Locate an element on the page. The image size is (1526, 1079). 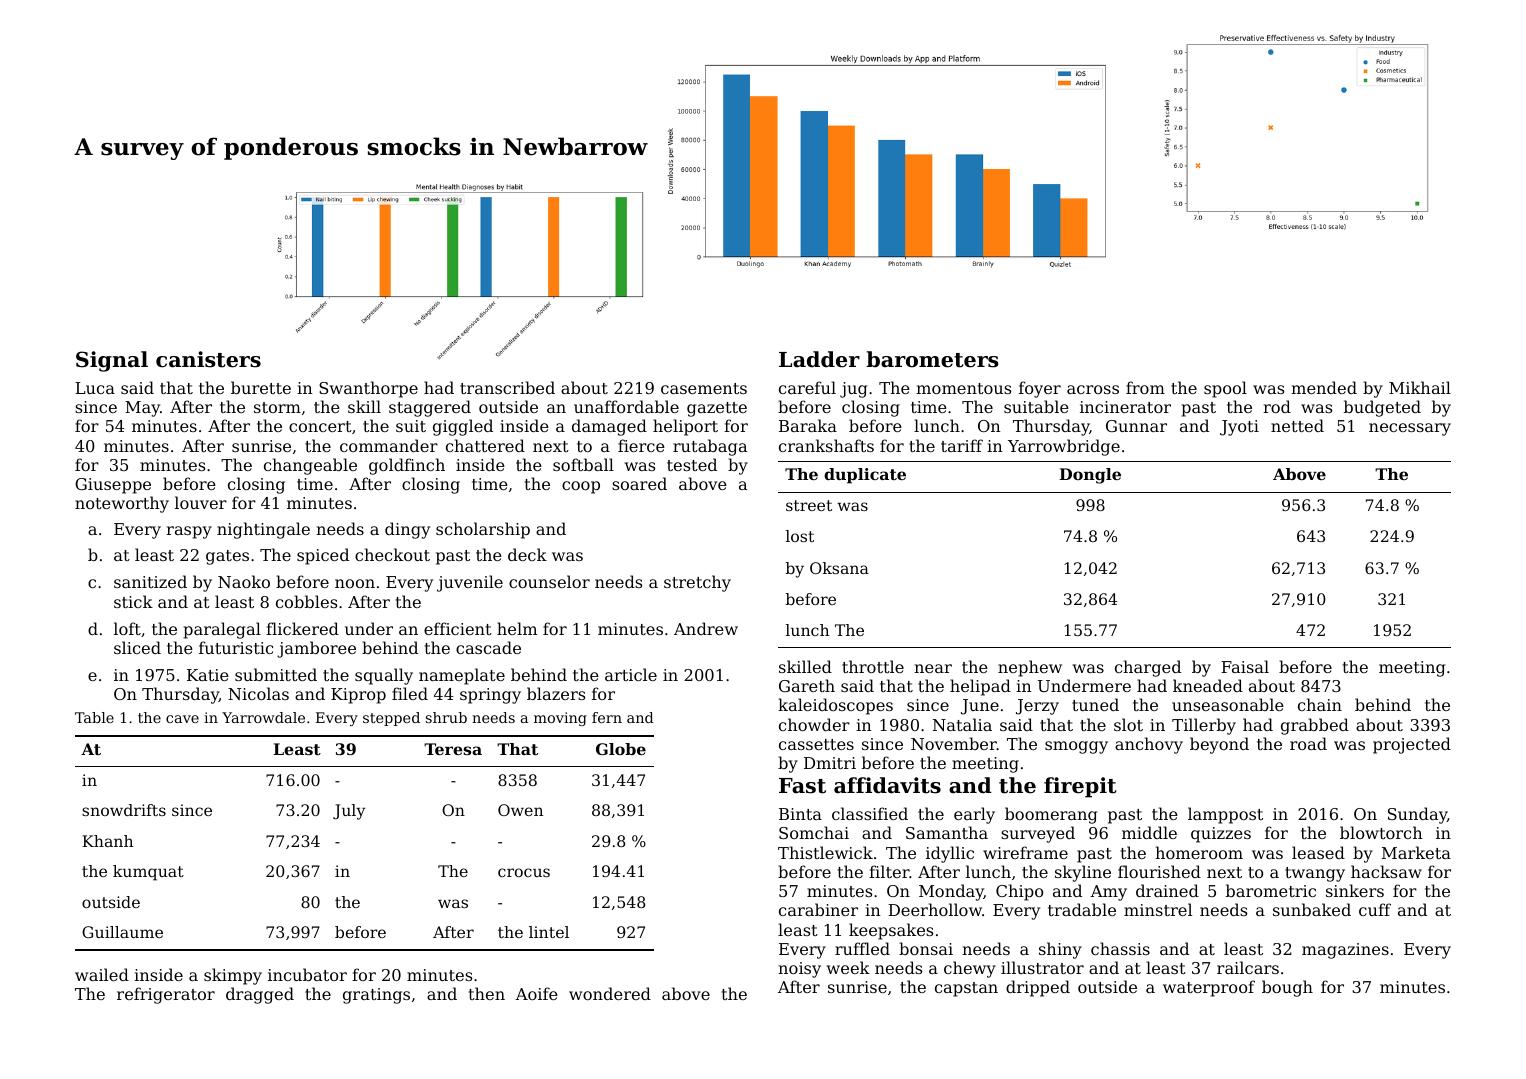
from is located at coordinates (1145, 387).
